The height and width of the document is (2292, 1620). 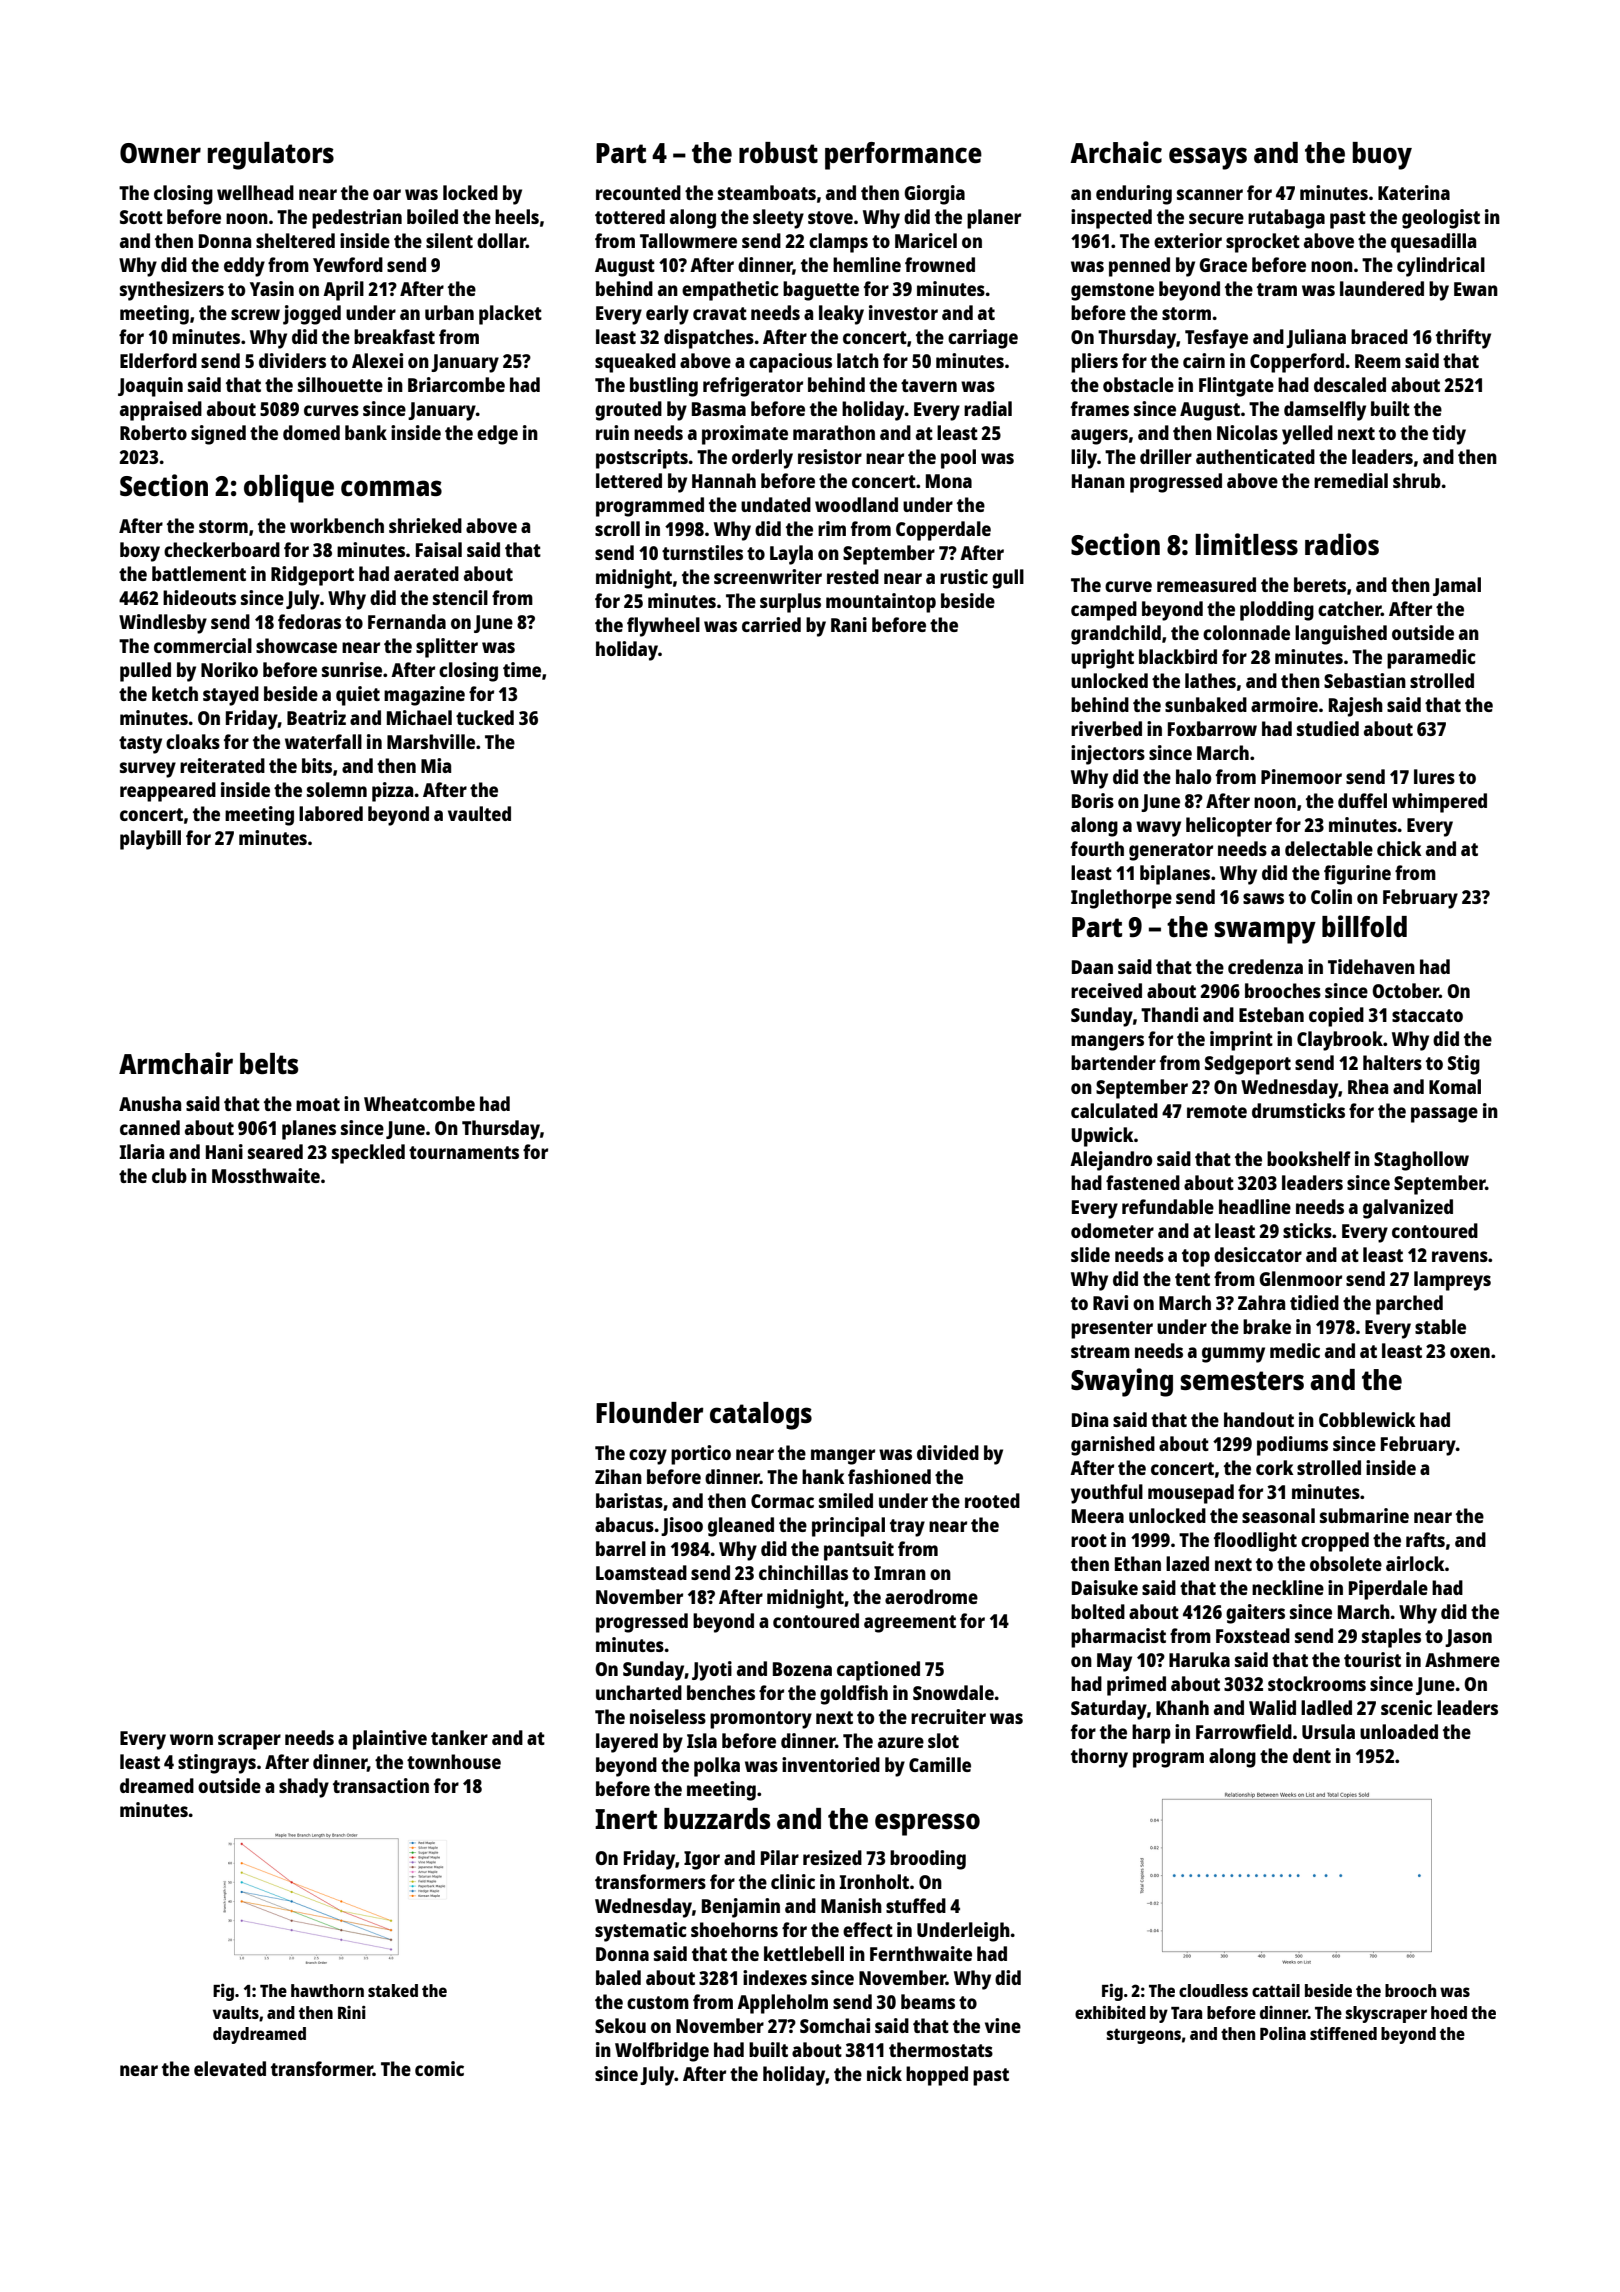 I want to click on eddy, so click(x=244, y=267).
